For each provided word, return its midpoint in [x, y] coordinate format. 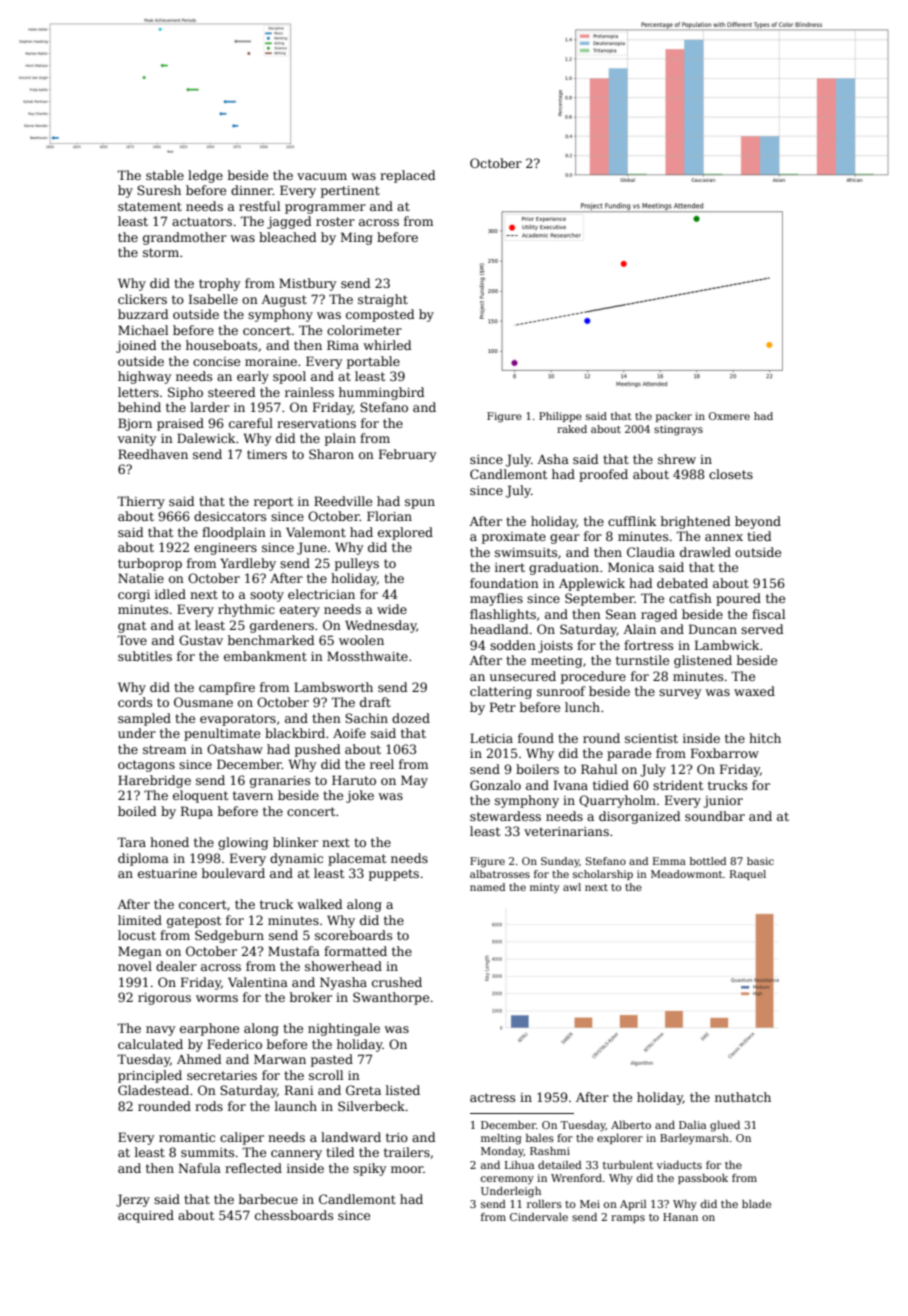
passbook [703, 1179]
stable [165, 175]
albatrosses [500, 874]
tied [759, 536]
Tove [132, 640]
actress [492, 1097]
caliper [242, 1138]
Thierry [141, 502]
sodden [513, 645]
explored [405, 533]
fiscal [768, 614]
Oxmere [729, 416]
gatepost [194, 922]
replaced [408, 176]
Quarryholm [617, 801]
